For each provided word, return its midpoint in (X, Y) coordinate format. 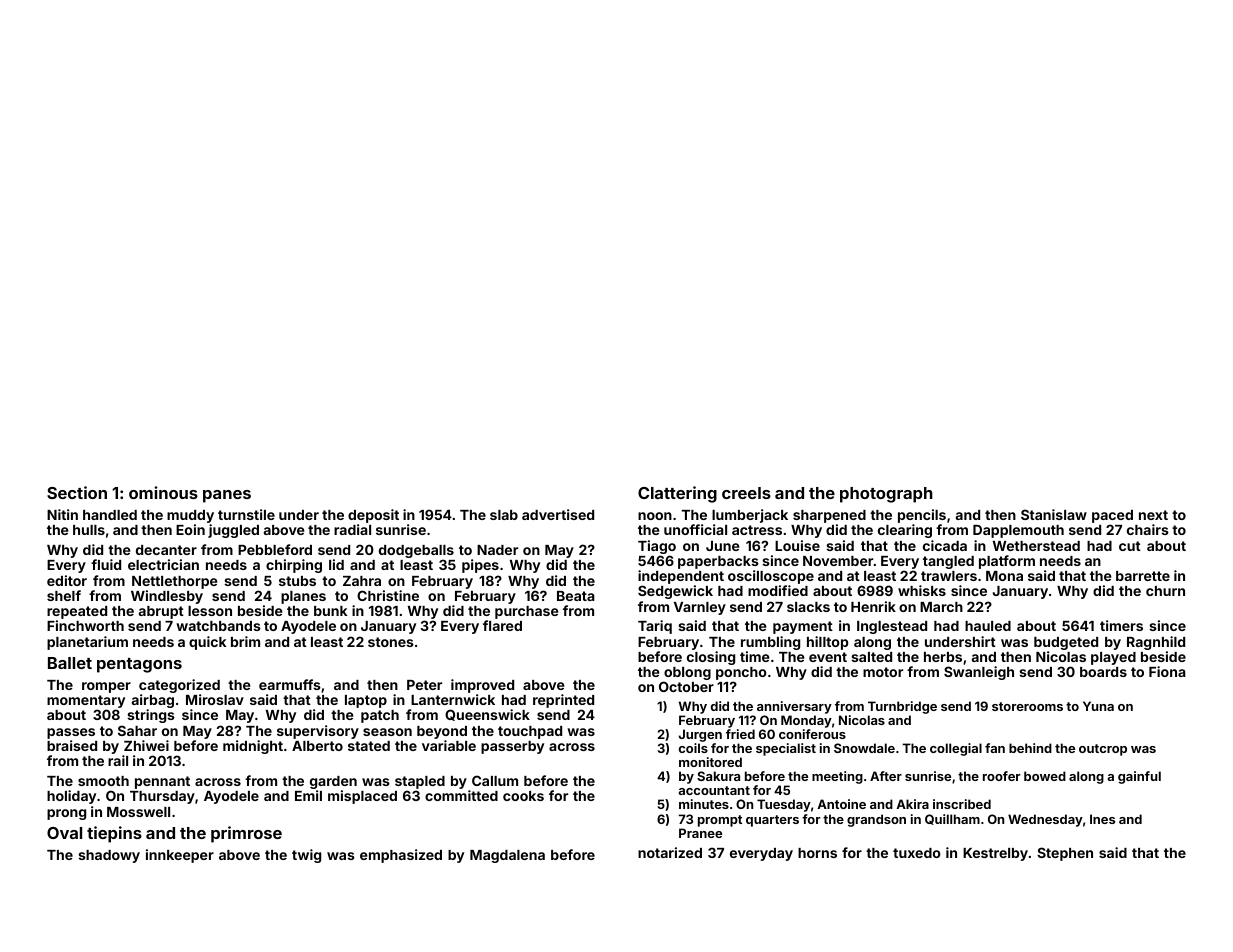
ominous (163, 492)
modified (778, 590)
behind (1030, 748)
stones (391, 642)
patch (380, 716)
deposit (373, 516)
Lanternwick (453, 699)
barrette (1143, 576)
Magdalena (507, 856)
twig (306, 856)
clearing (905, 531)
